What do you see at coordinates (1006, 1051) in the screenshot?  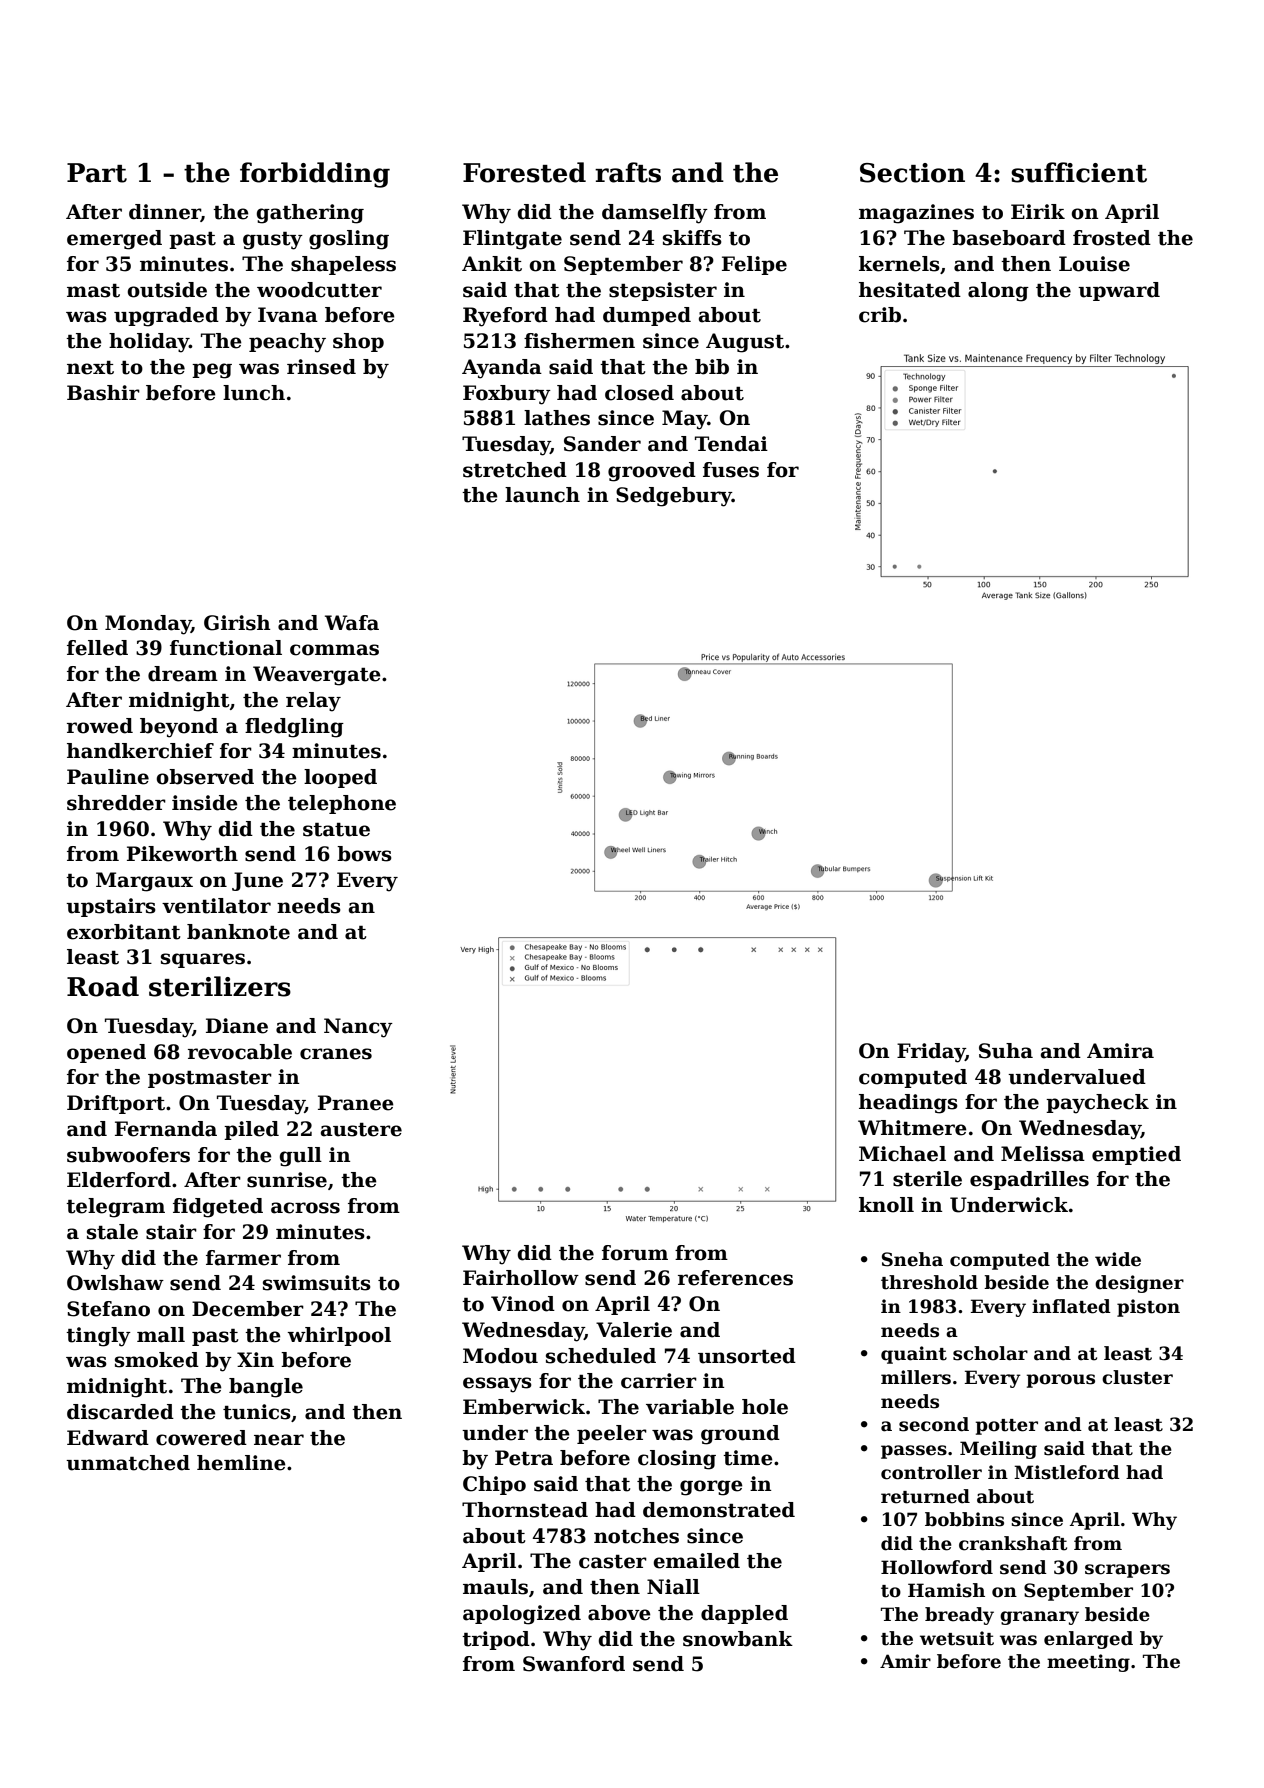 I see `Suha` at bounding box center [1006, 1051].
